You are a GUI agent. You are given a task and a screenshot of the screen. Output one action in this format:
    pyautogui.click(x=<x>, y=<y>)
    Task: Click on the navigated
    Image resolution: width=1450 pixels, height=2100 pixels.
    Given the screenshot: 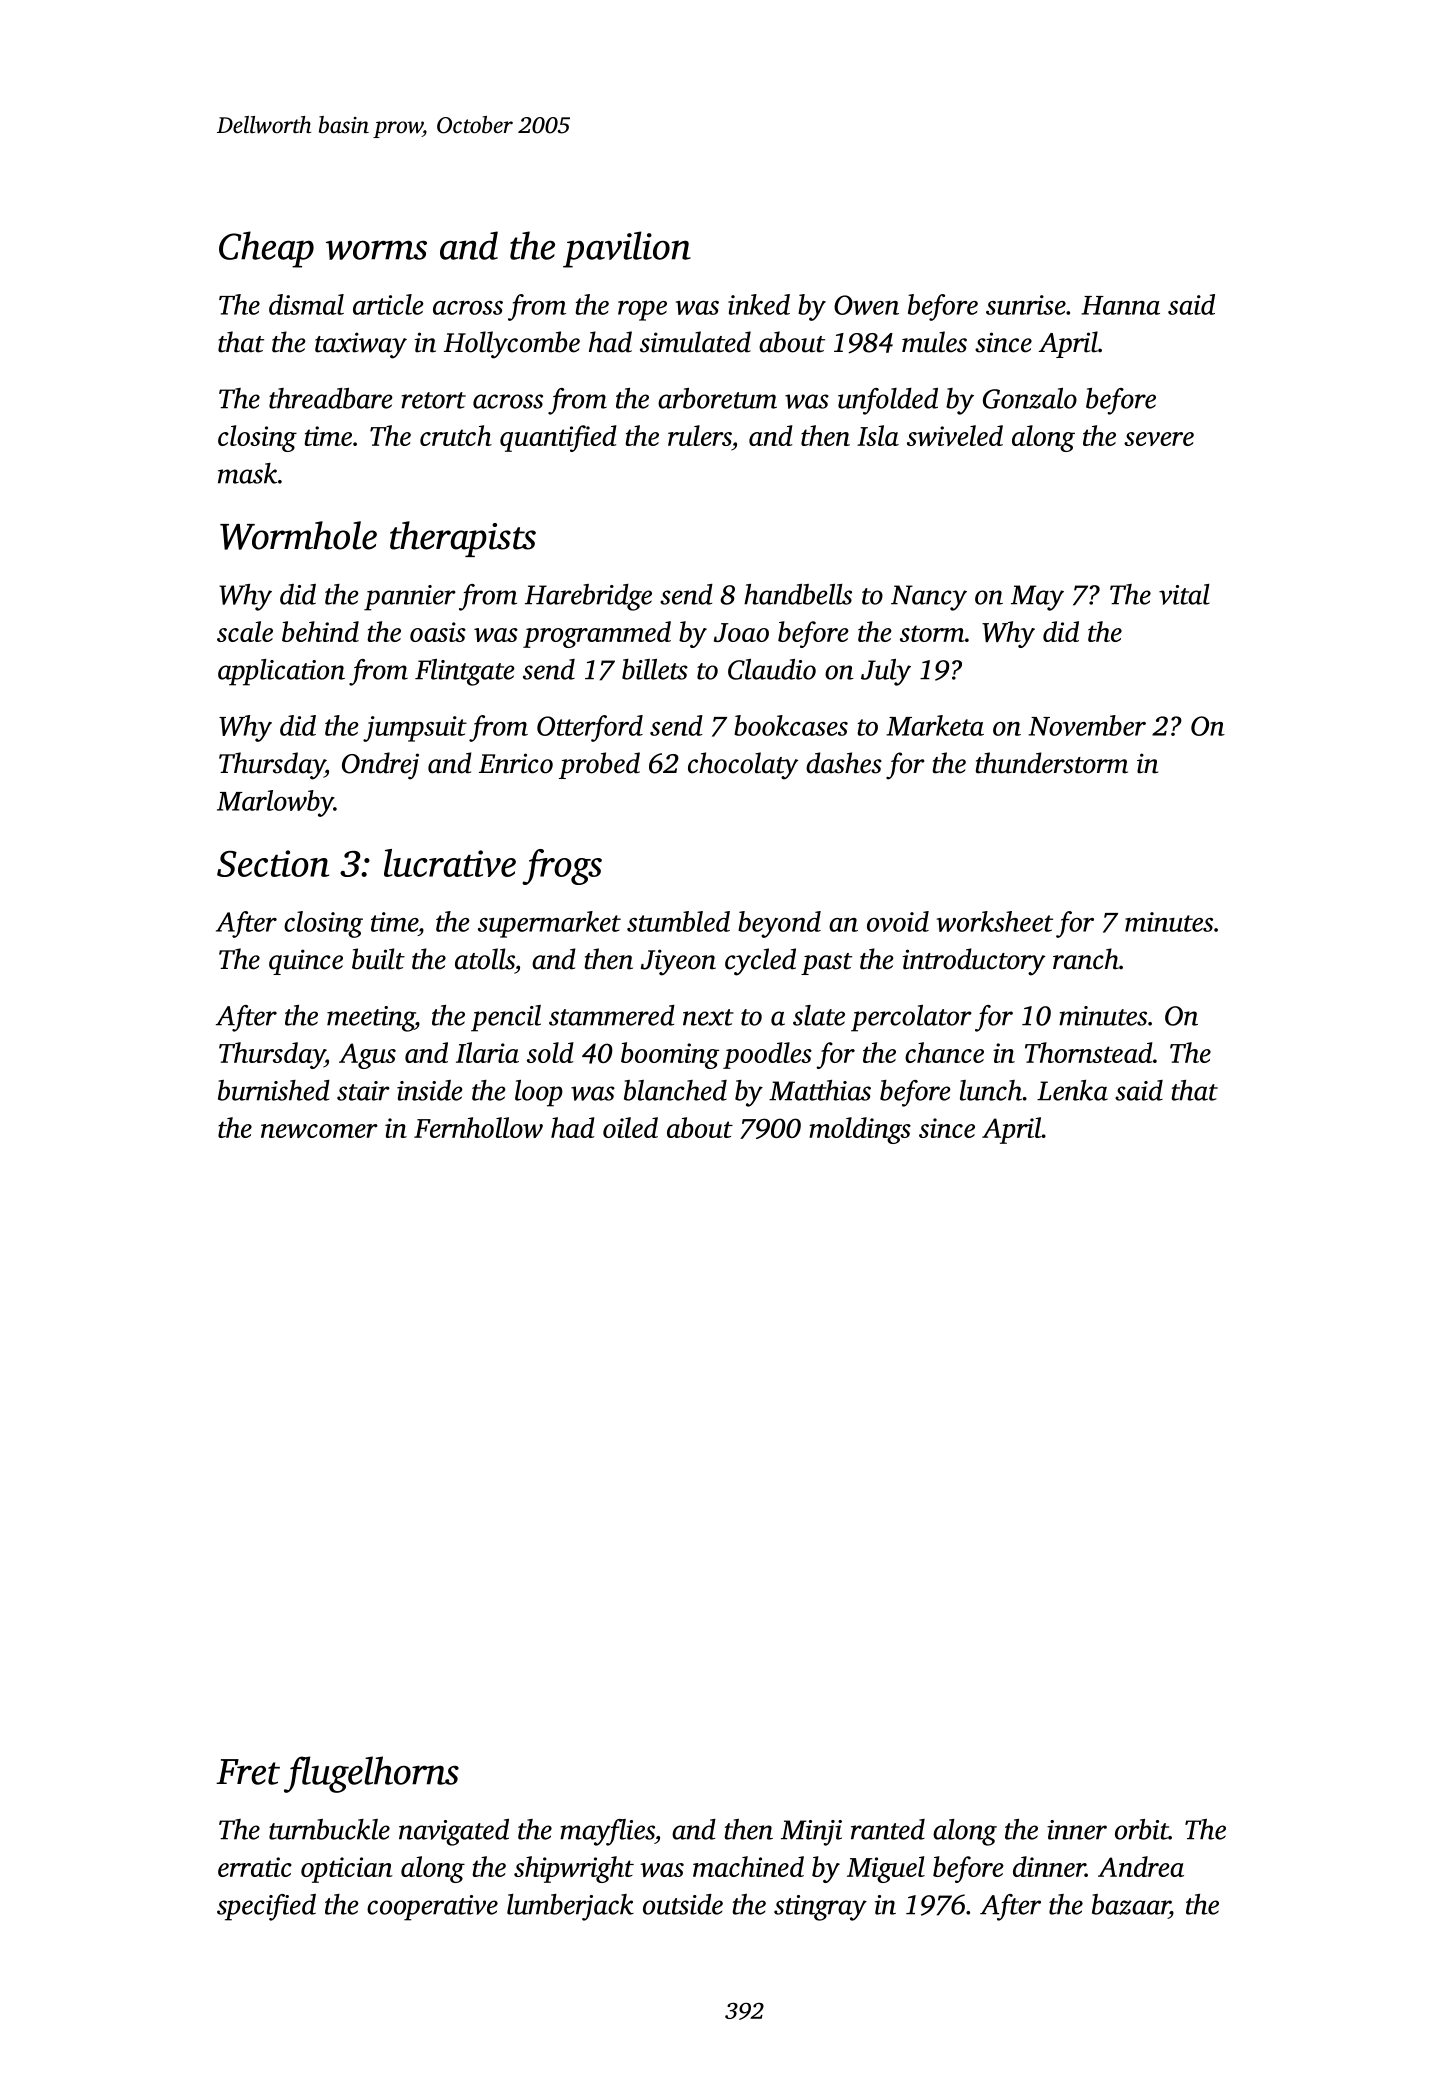 What is the action you would take?
    pyautogui.click(x=454, y=1832)
